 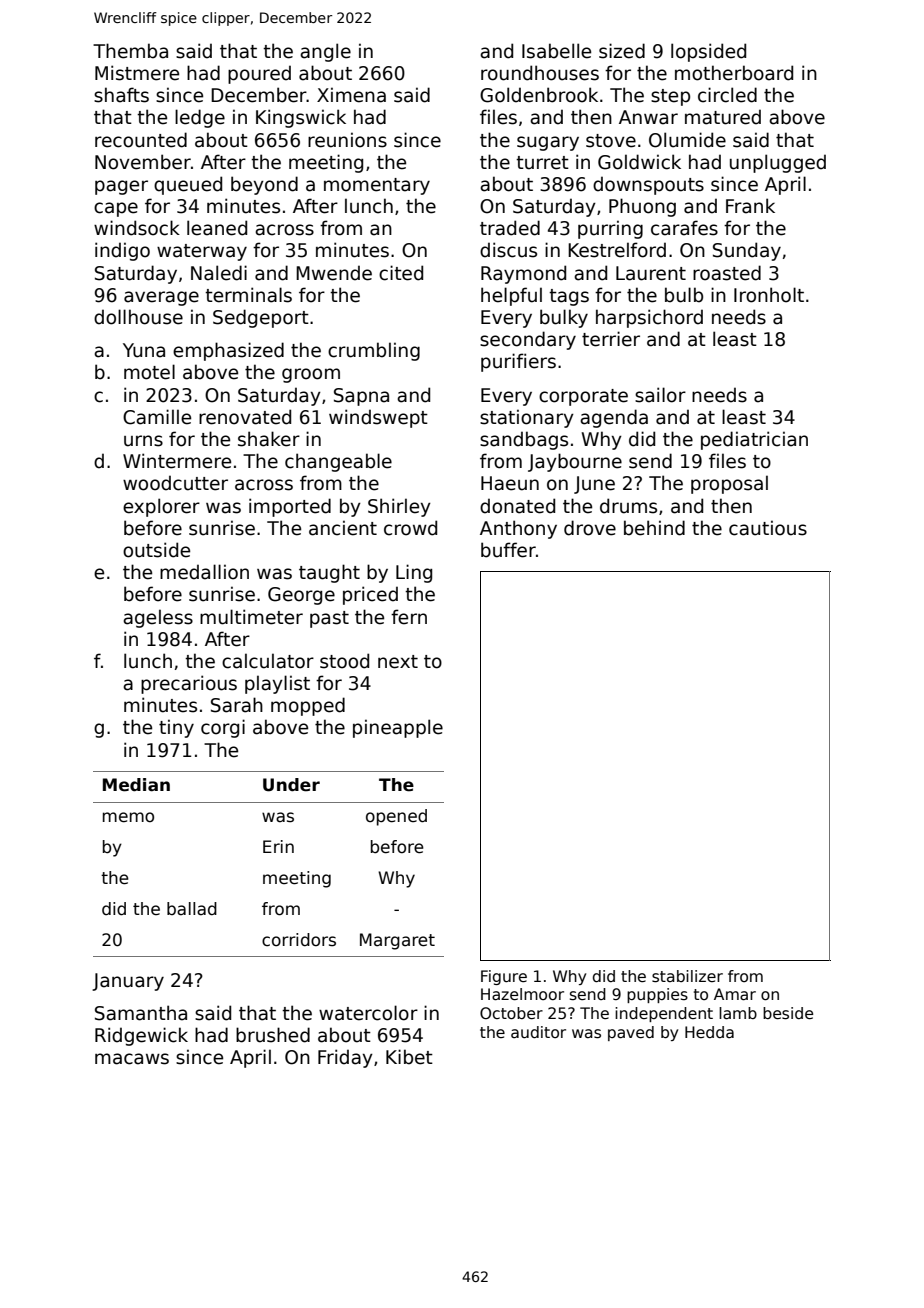 What do you see at coordinates (538, 1032) in the image?
I see `auditor` at bounding box center [538, 1032].
